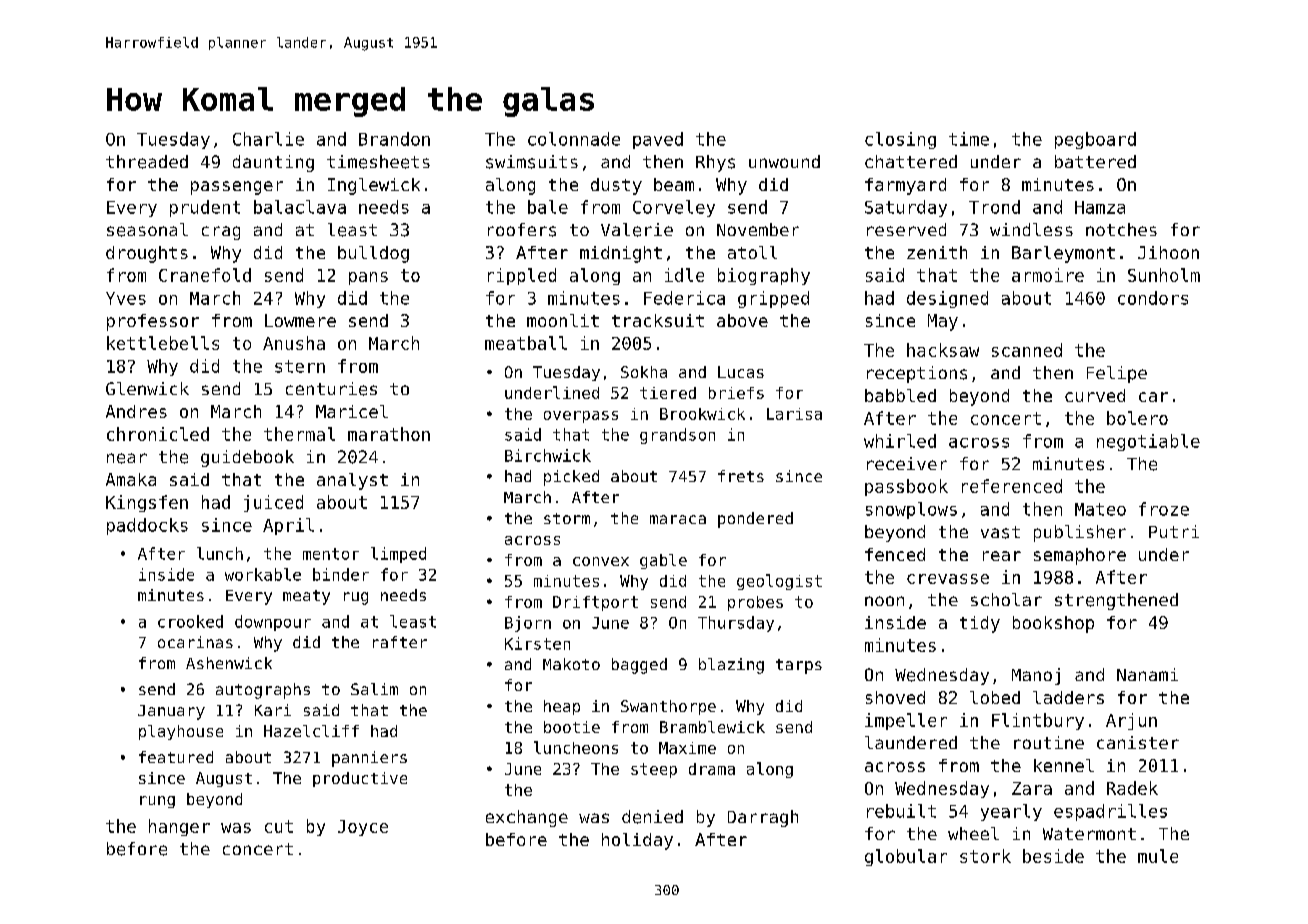  I want to click on globular, so click(906, 857).
